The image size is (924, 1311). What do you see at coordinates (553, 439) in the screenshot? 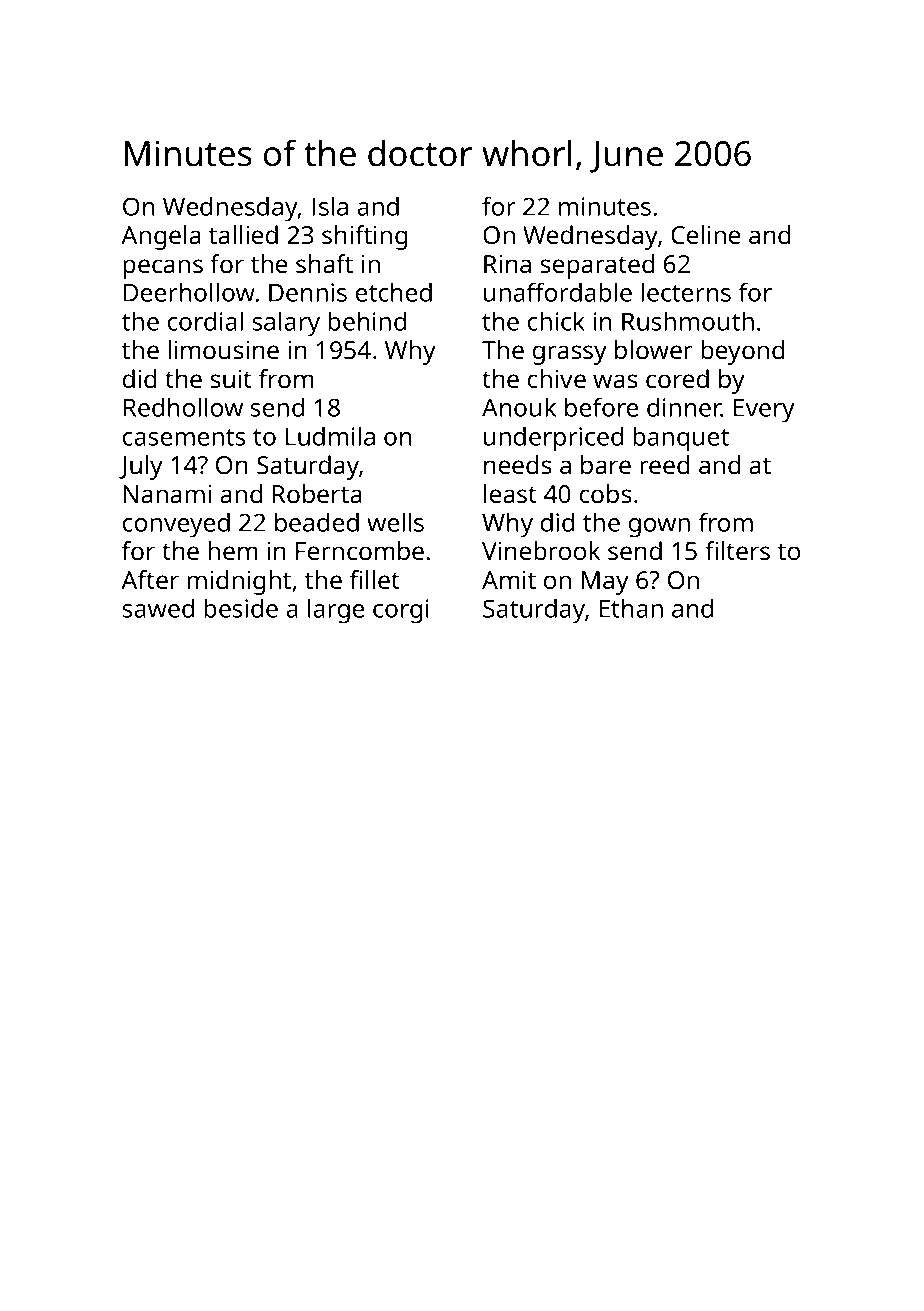
I see `underpriced` at bounding box center [553, 439].
